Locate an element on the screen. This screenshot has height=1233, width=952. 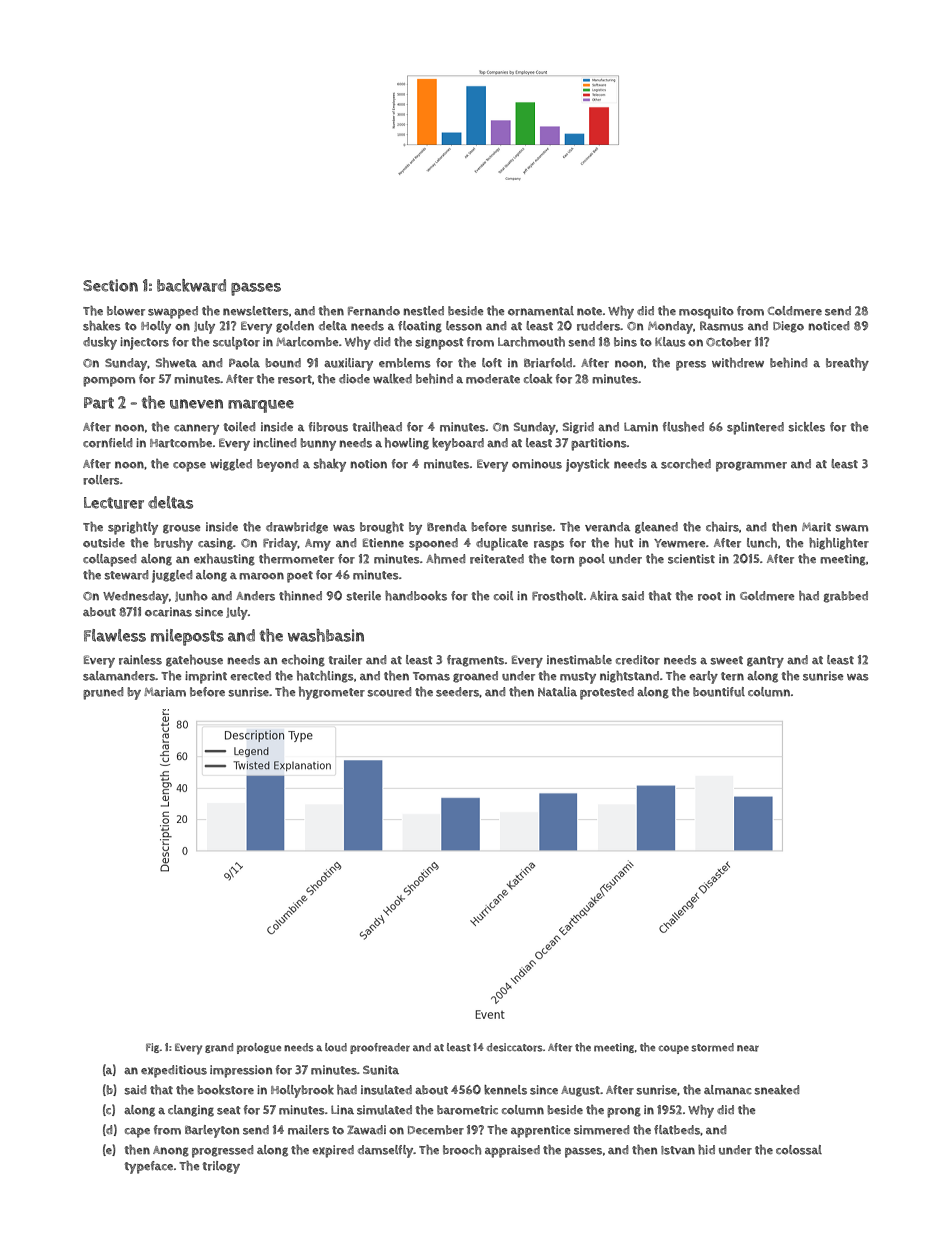
grabbed is located at coordinates (846, 597).
